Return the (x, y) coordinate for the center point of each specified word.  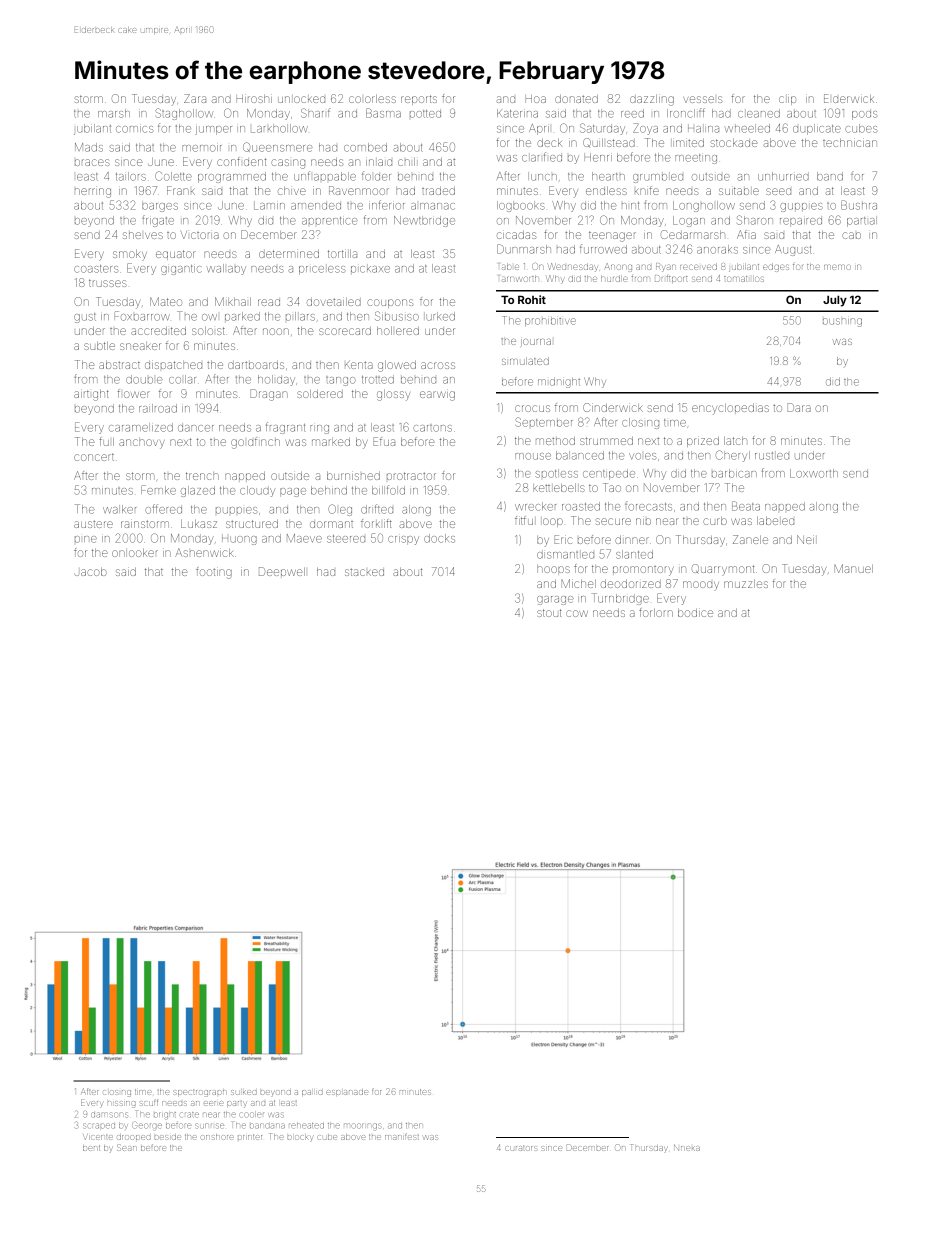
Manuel (854, 568)
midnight (559, 383)
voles (642, 456)
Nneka (687, 1147)
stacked (364, 572)
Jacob (91, 572)
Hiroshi (254, 98)
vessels (702, 99)
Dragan (269, 395)
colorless (372, 99)
